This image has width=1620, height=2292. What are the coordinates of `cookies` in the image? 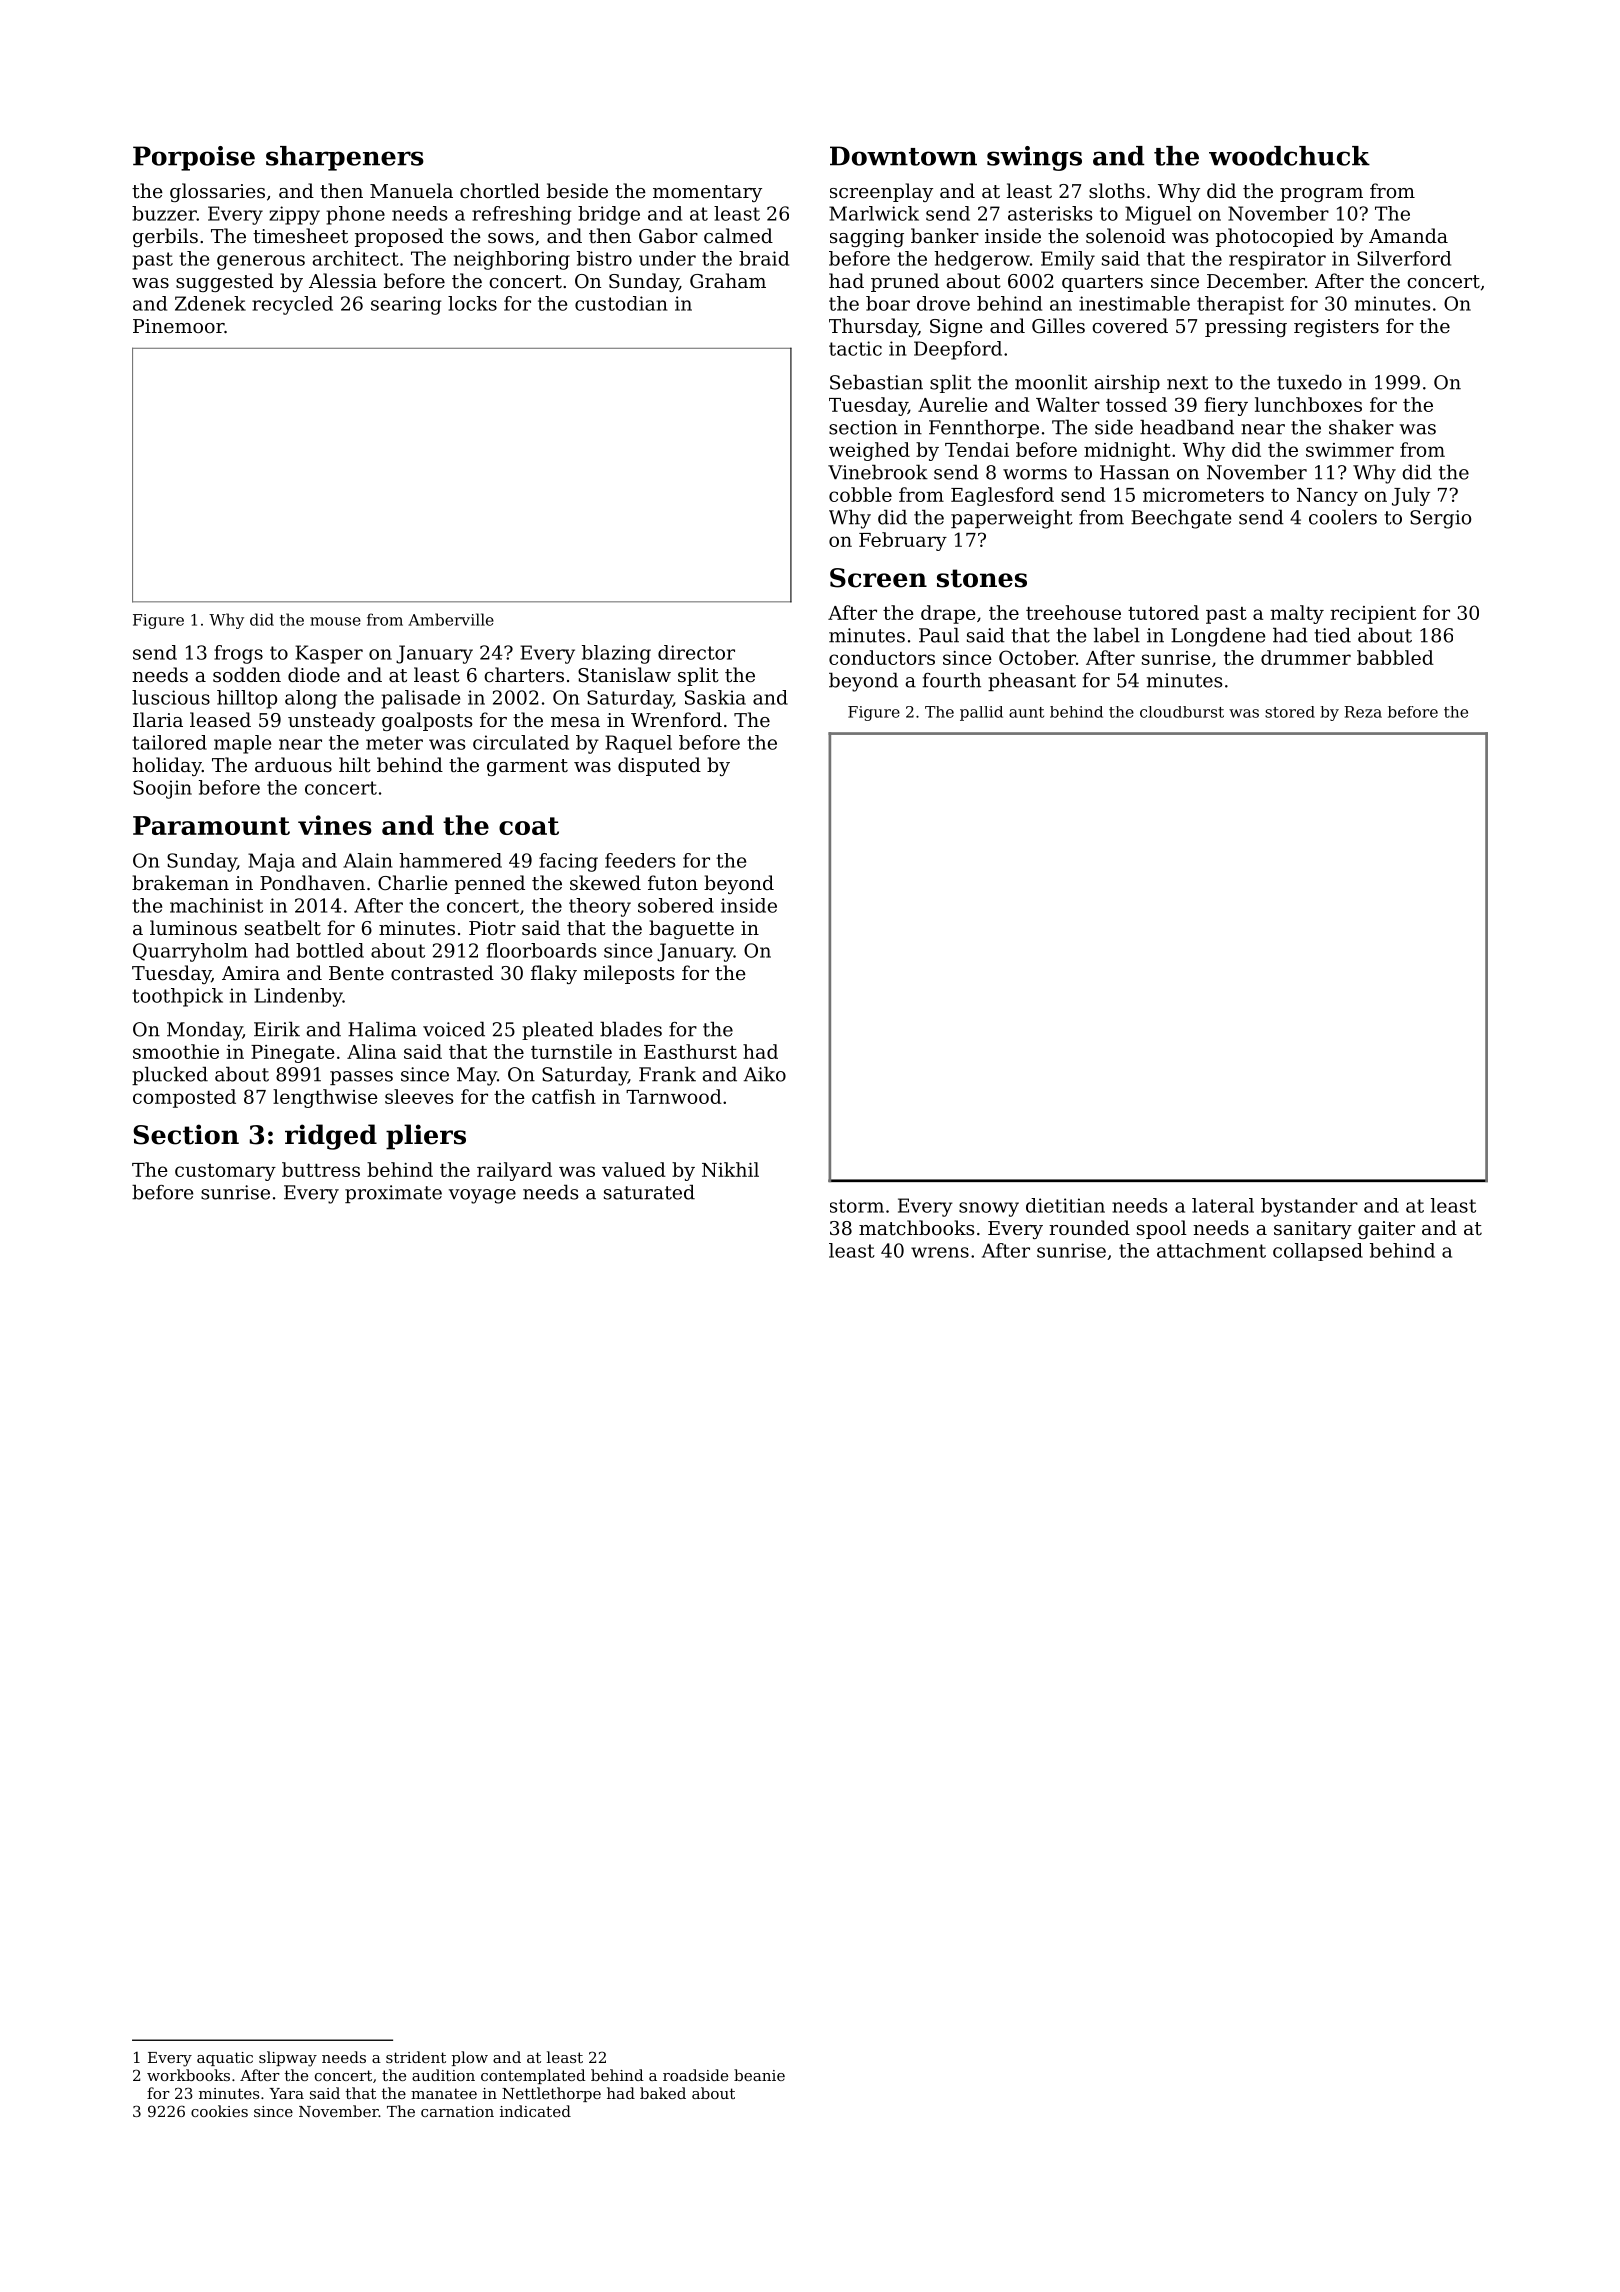 It's located at (219, 2111).
